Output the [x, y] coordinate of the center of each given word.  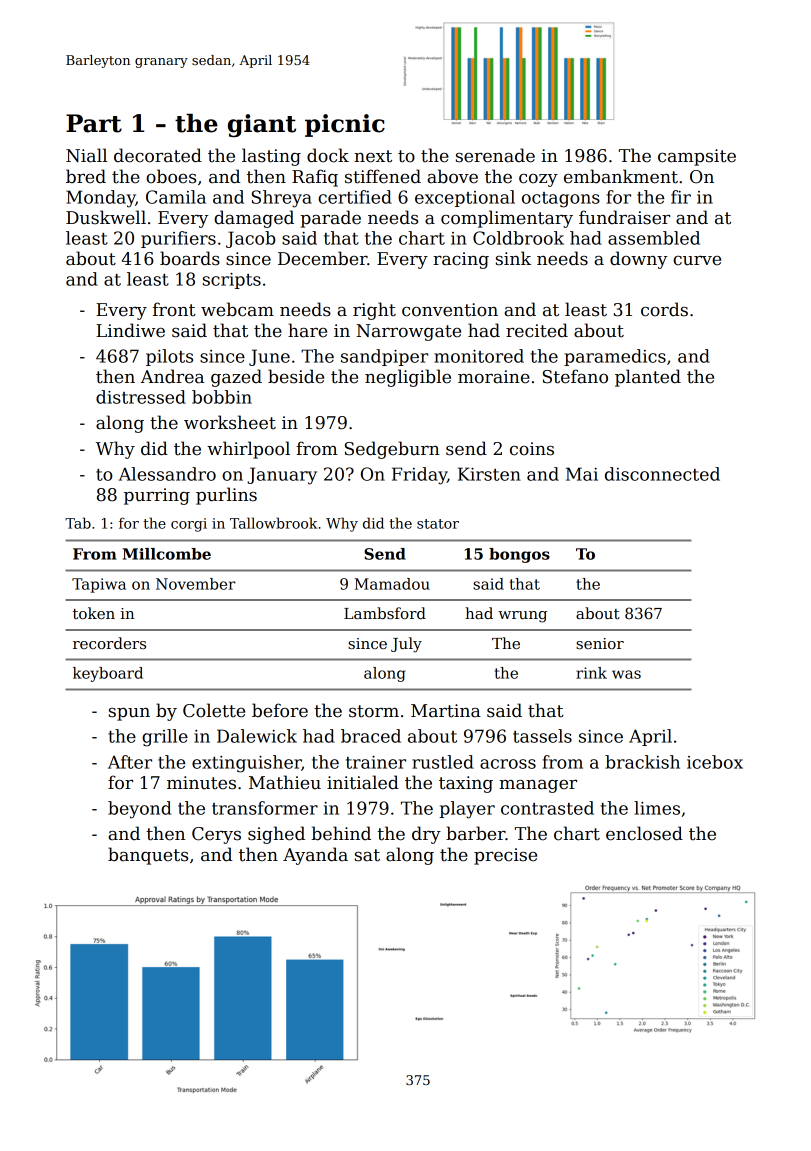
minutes [201, 783]
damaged [254, 219]
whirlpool [248, 450]
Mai [582, 474]
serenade [495, 155]
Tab [78, 523]
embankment [621, 176]
